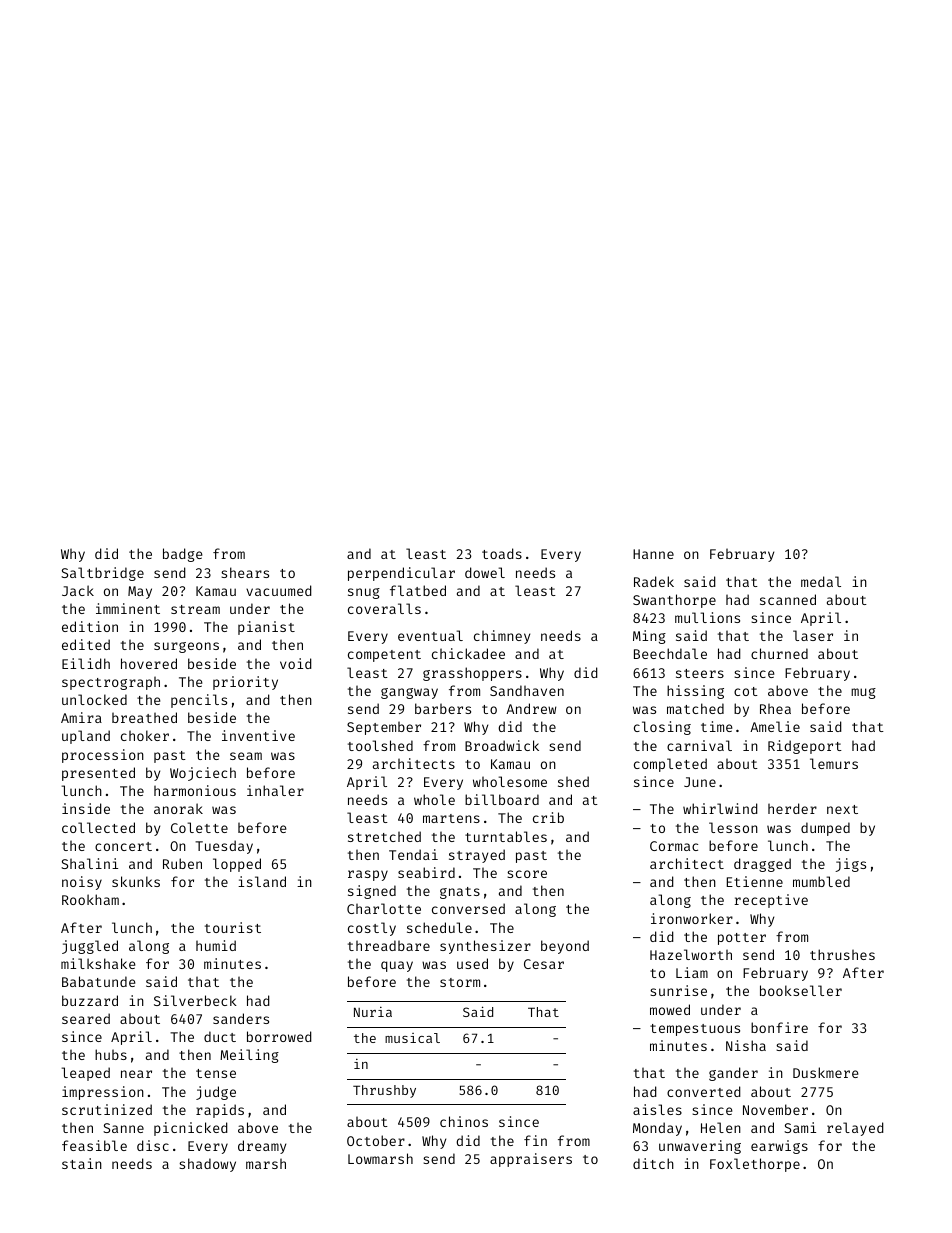 Image resolution: width=952 pixels, height=1233 pixels. I want to click on Hazelworth, so click(691, 954).
